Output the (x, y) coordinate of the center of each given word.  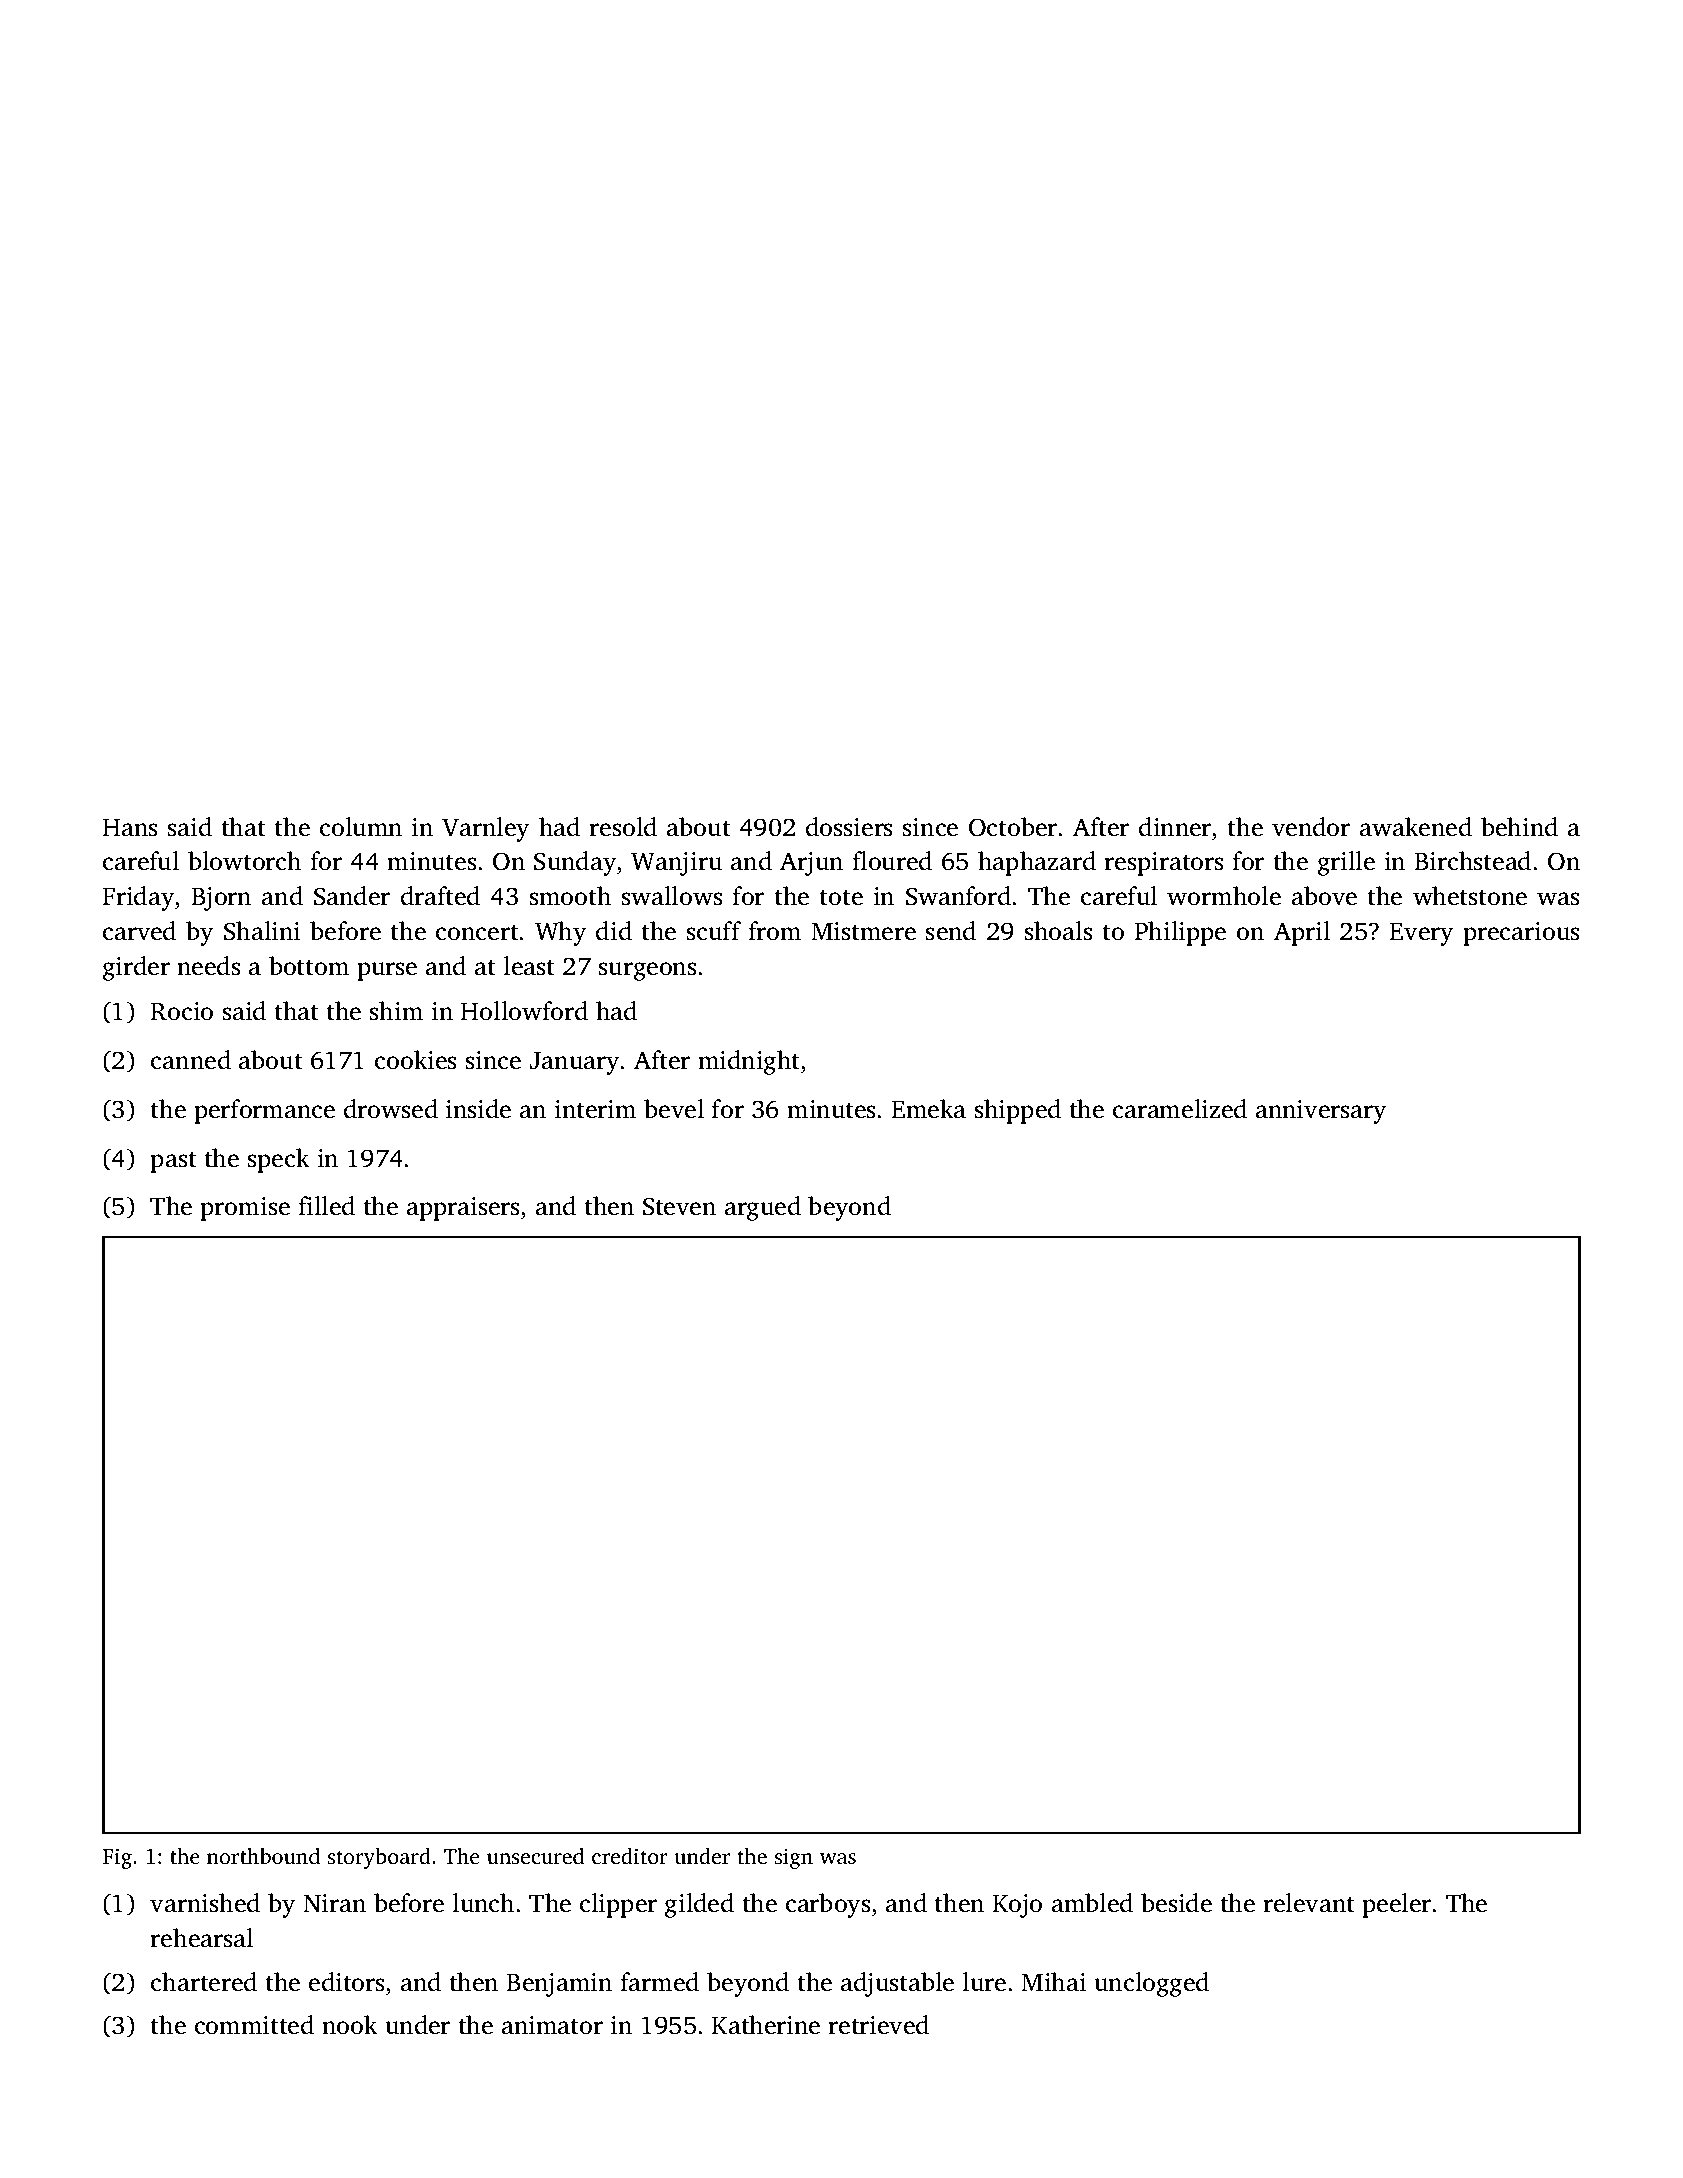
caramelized (1180, 1109)
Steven (679, 1206)
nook (350, 2025)
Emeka (929, 1109)
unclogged (1151, 1984)
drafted (440, 896)
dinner (1175, 827)
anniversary (1321, 1112)
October (1013, 827)
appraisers (463, 1209)
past (174, 1162)
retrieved (878, 2025)
